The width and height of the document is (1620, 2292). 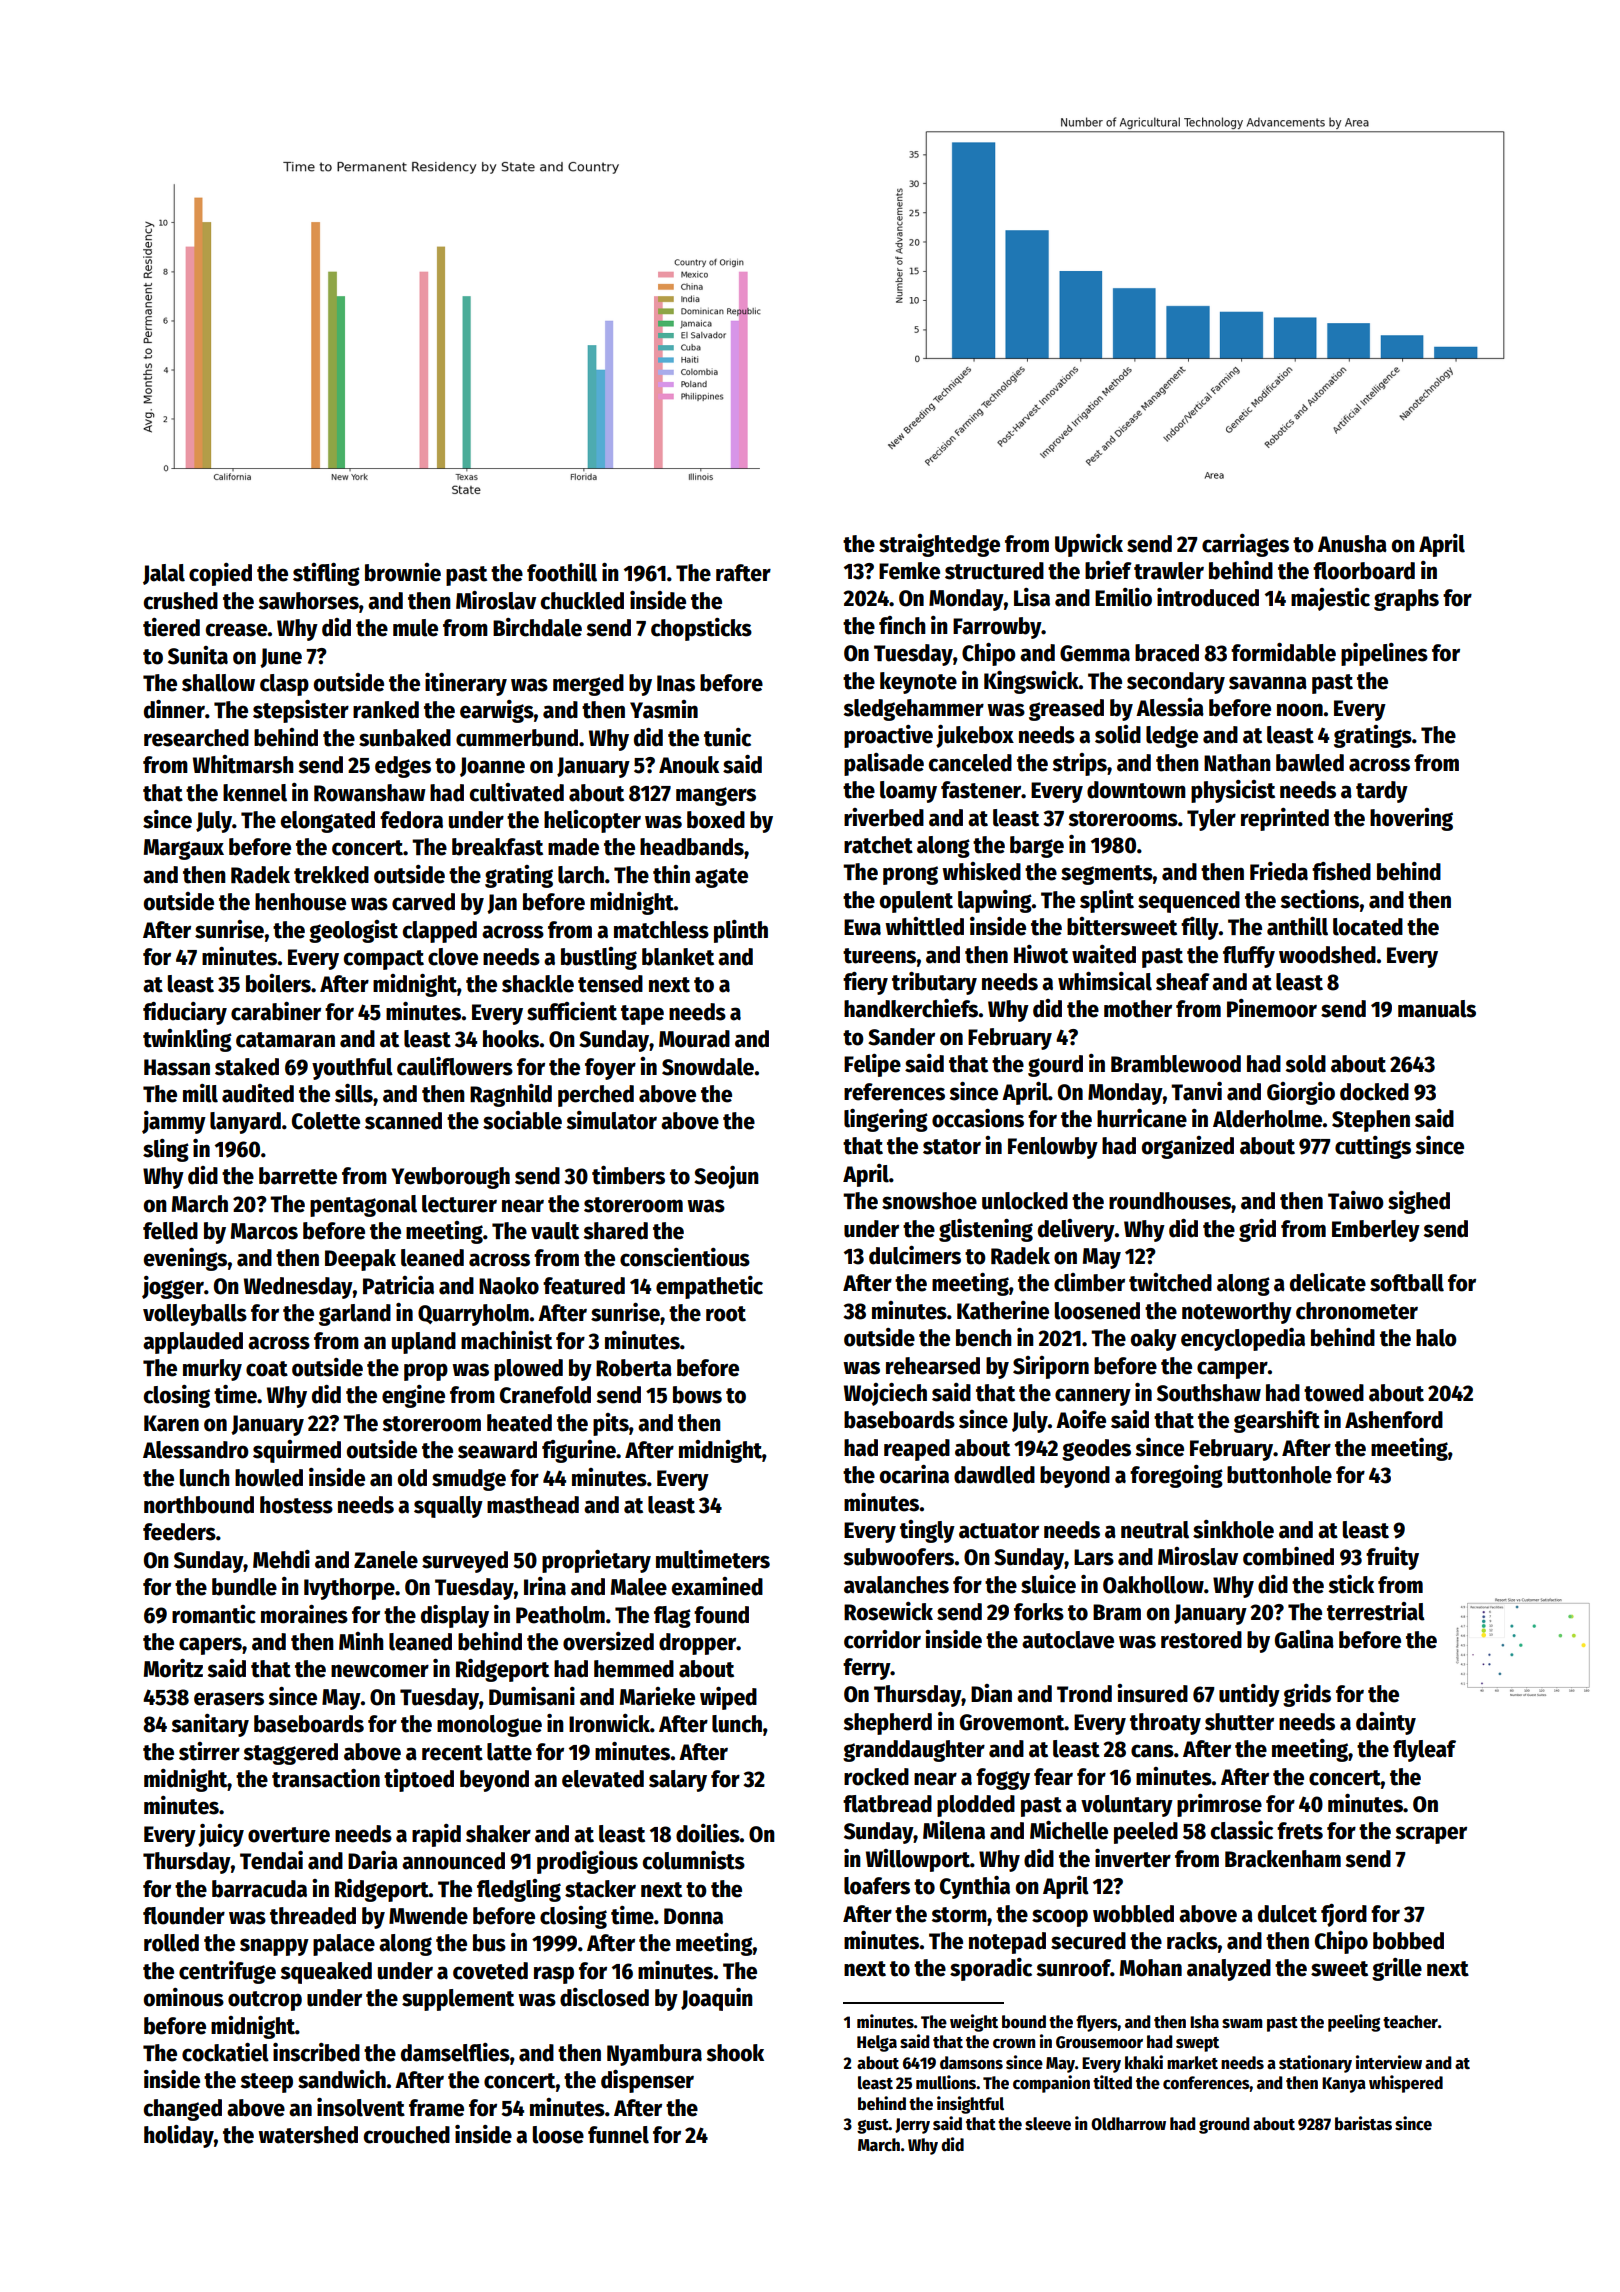 What do you see at coordinates (326, 574) in the document?
I see `stifling` at bounding box center [326, 574].
